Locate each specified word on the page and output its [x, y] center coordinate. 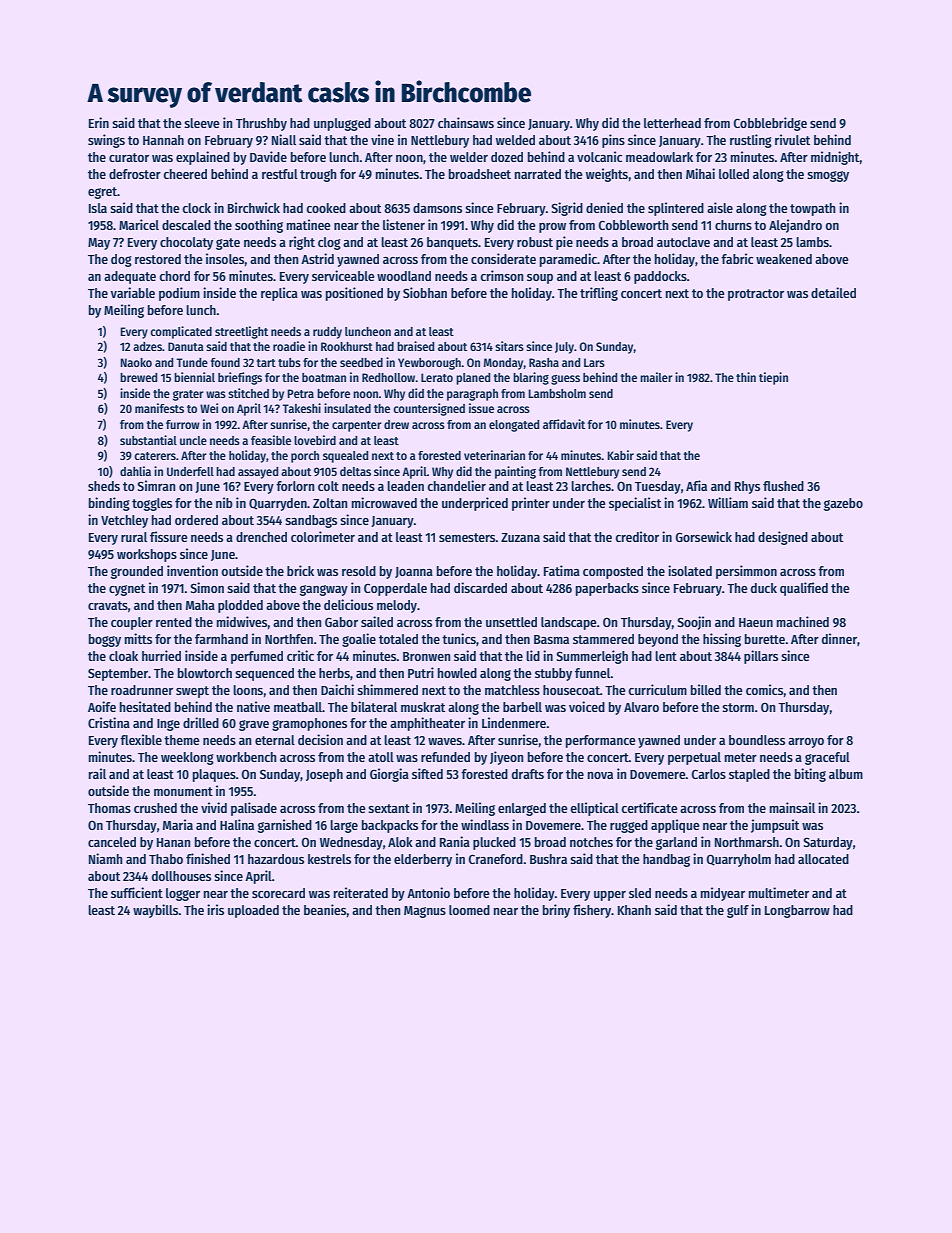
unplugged [342, 124]
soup [540, 279]
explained [203, 158]
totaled [398, 639]
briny [556, 911]
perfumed [257, 657]
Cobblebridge [770, 124]
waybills [156, 911]
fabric [737, 258]
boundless [757, 740]
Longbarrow [797, 911]
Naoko [136, 362]
